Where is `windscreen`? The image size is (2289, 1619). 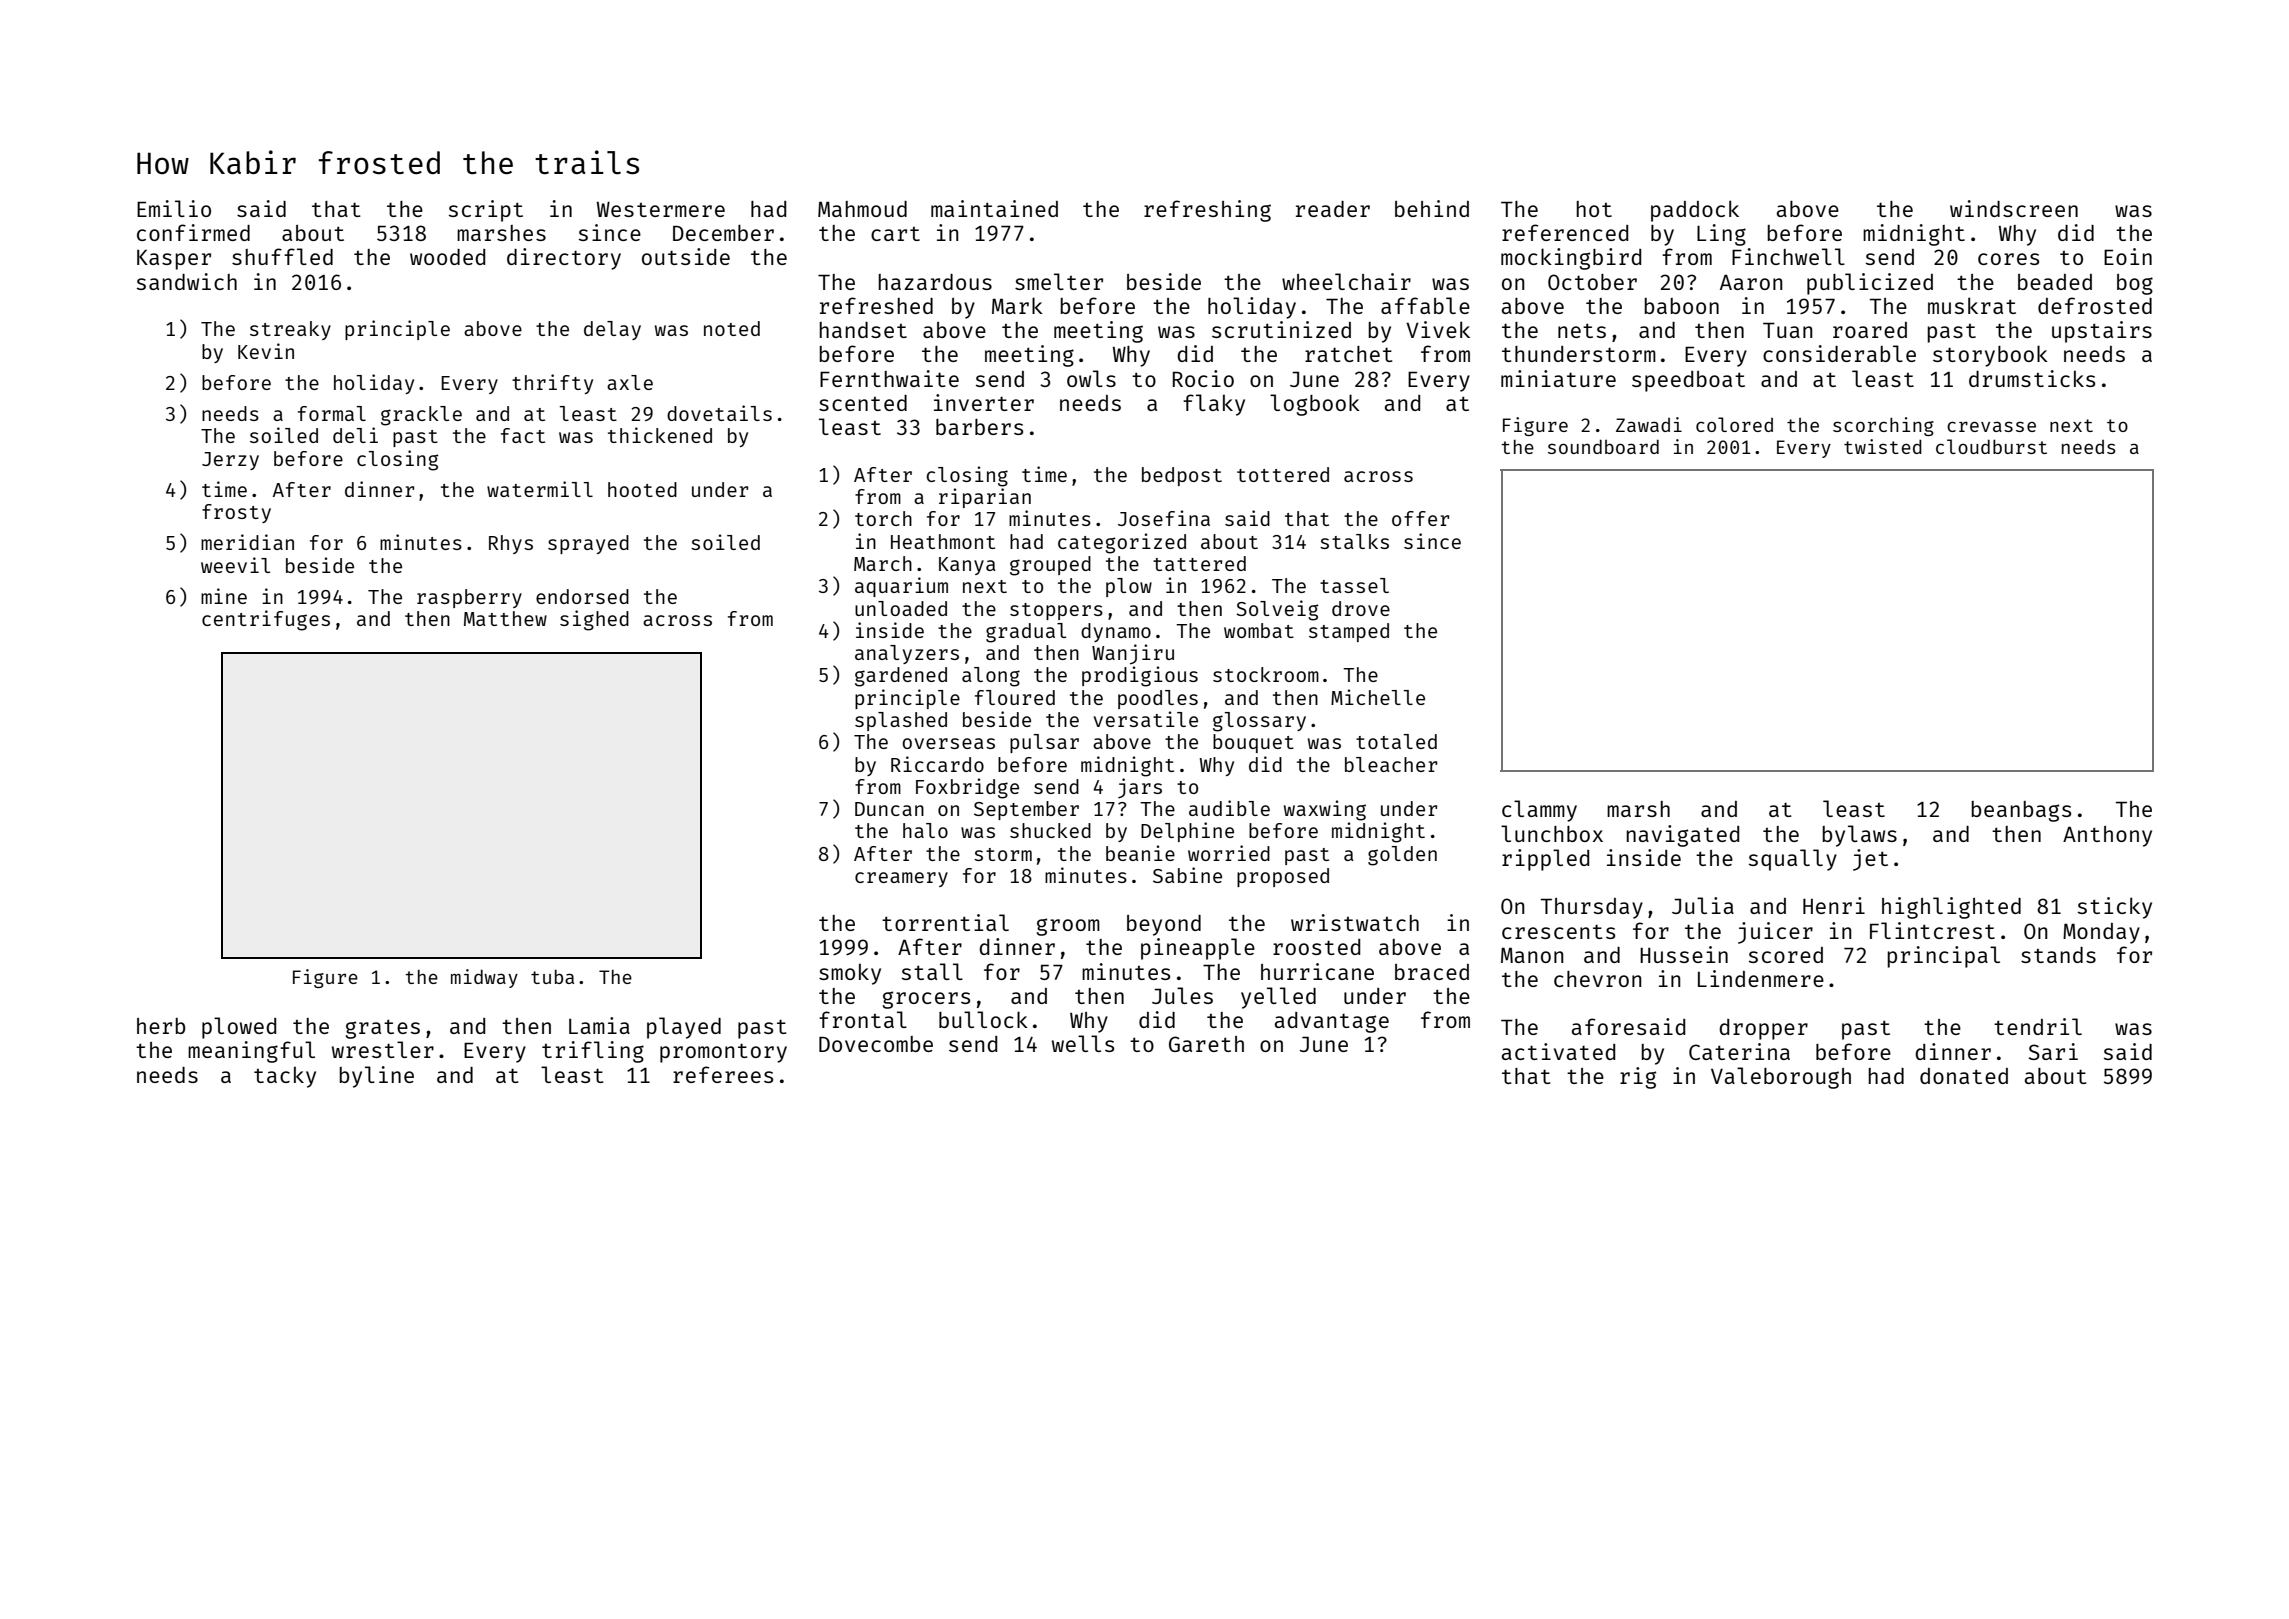
windscreen is located at coordinates (2014, 208).
